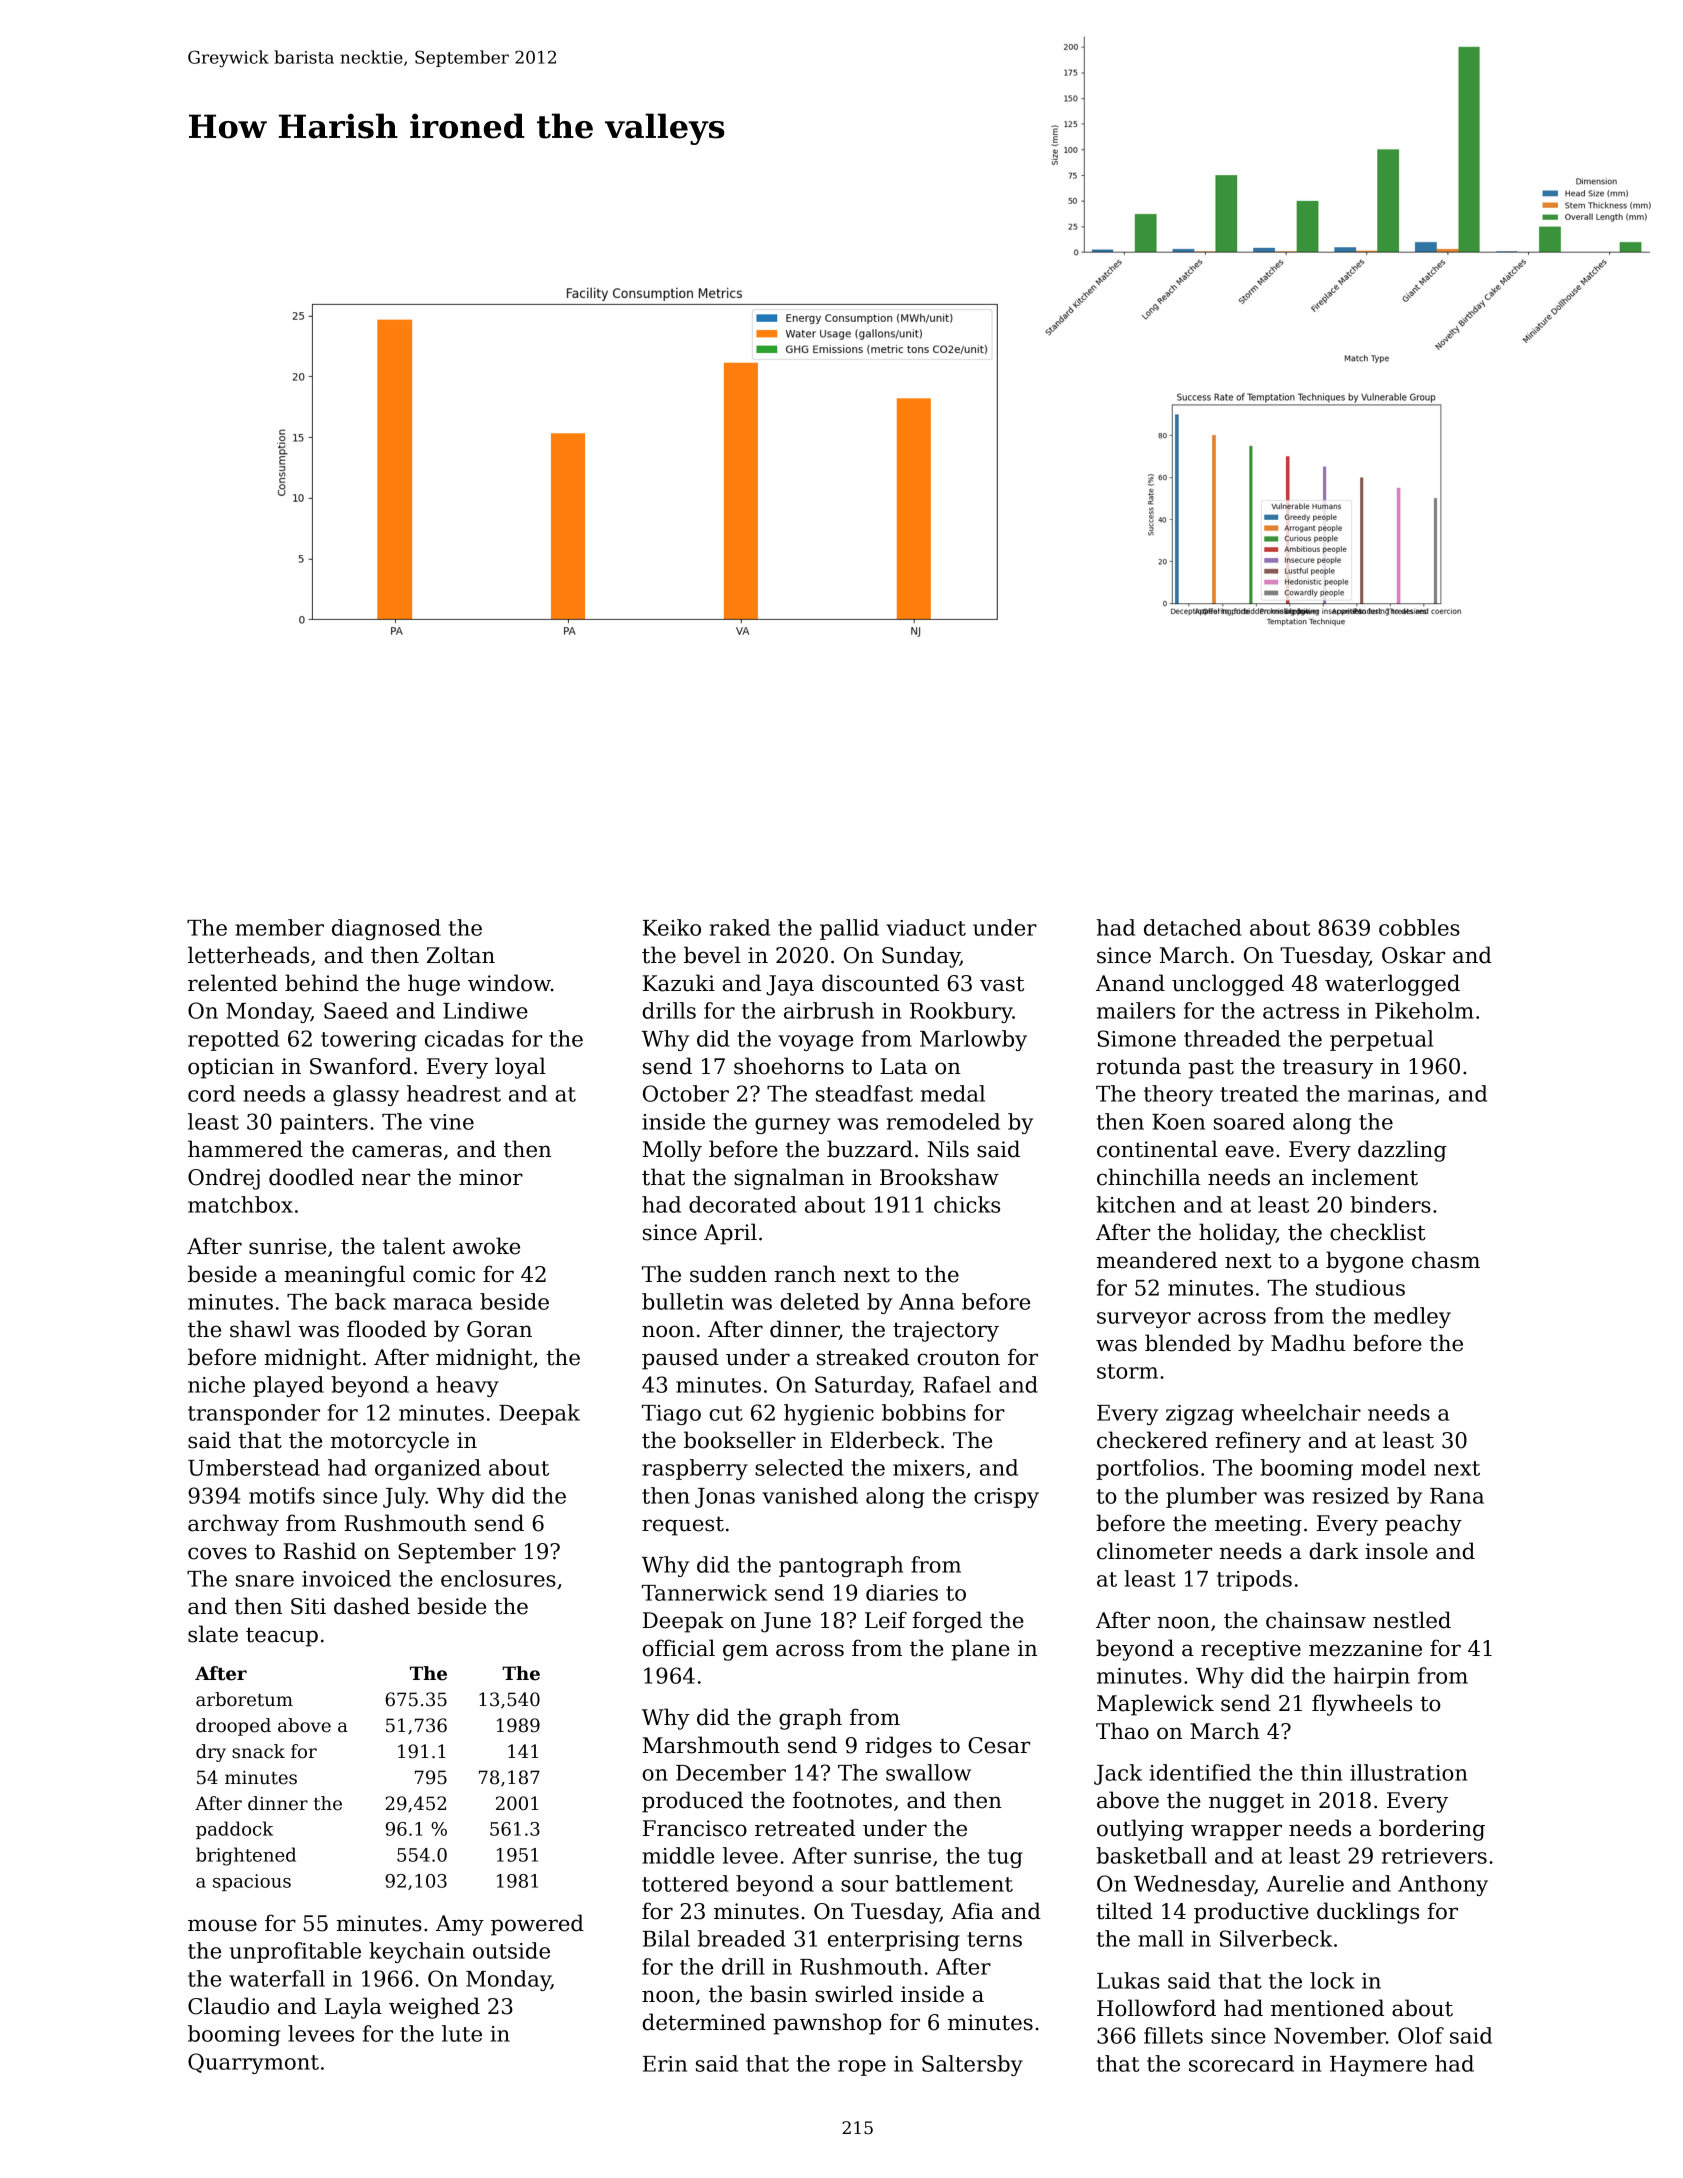  What do you see at coordinates (356, 1010) in the screenshot?
I see `Saeed` at bounding box center [356, 1010].
